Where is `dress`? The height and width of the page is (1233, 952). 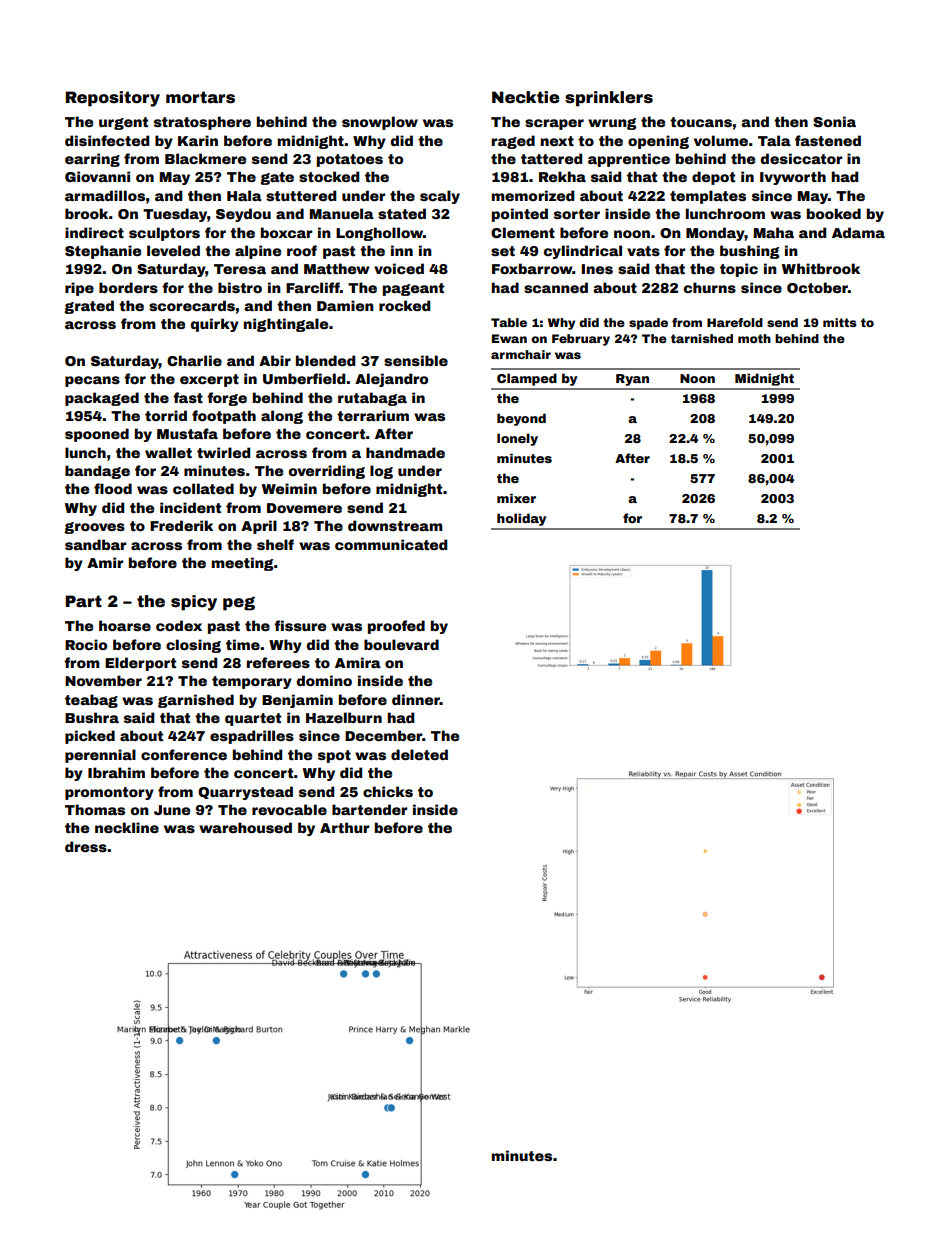
dress is located at coordinates (86, 846).
